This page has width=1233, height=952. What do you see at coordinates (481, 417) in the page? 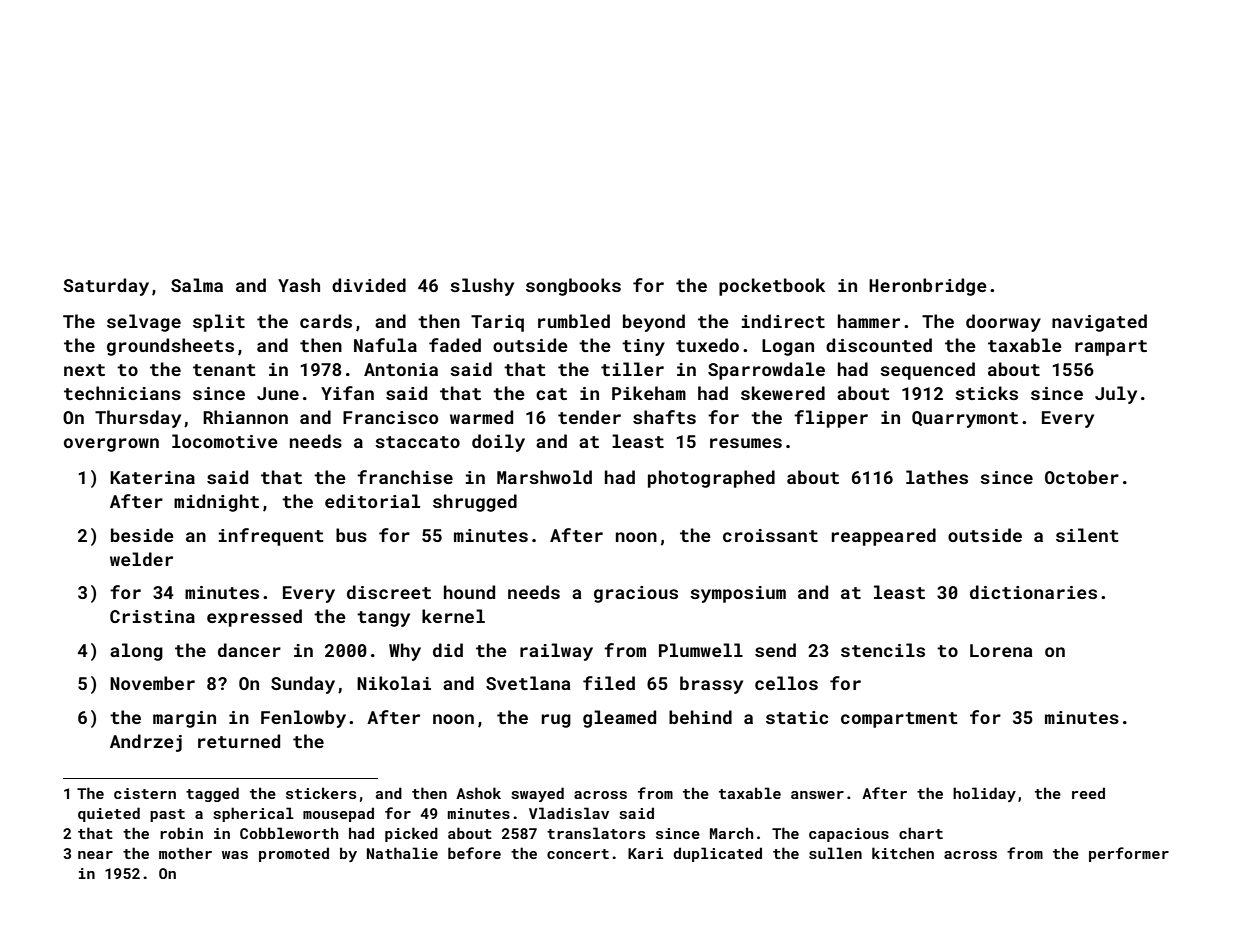
I see `warmed` at bounding box center [481, 417].
